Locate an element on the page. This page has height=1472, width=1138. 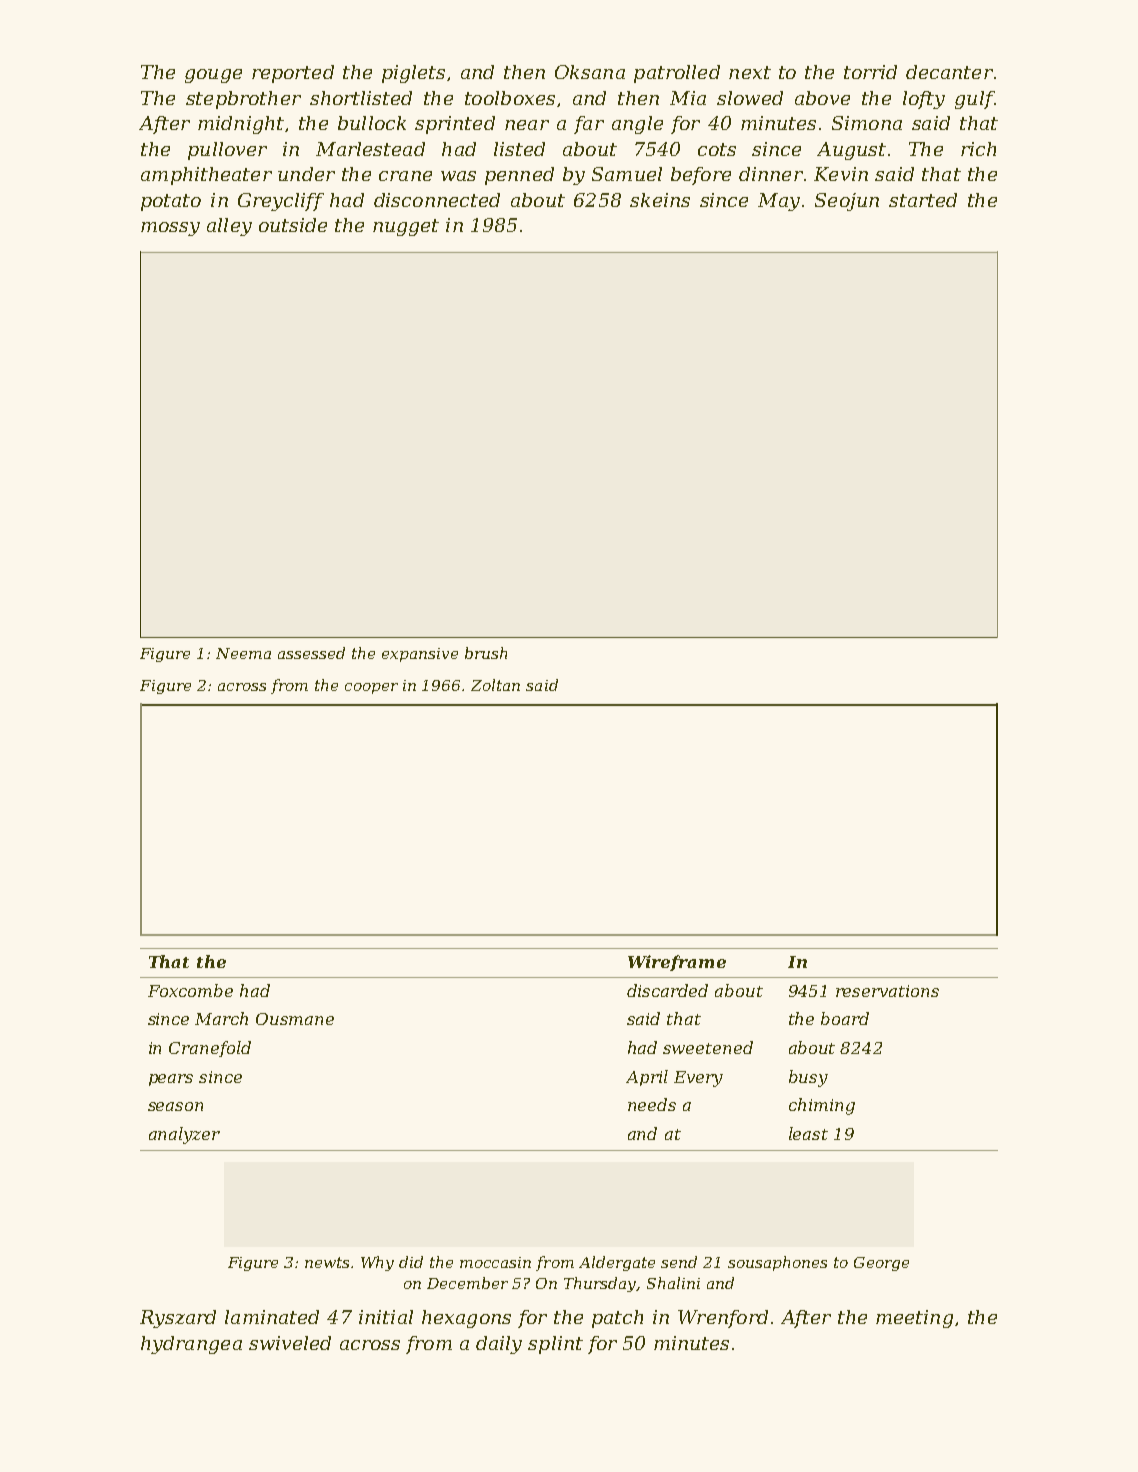
piglets is located at coordinates (413, 74).
